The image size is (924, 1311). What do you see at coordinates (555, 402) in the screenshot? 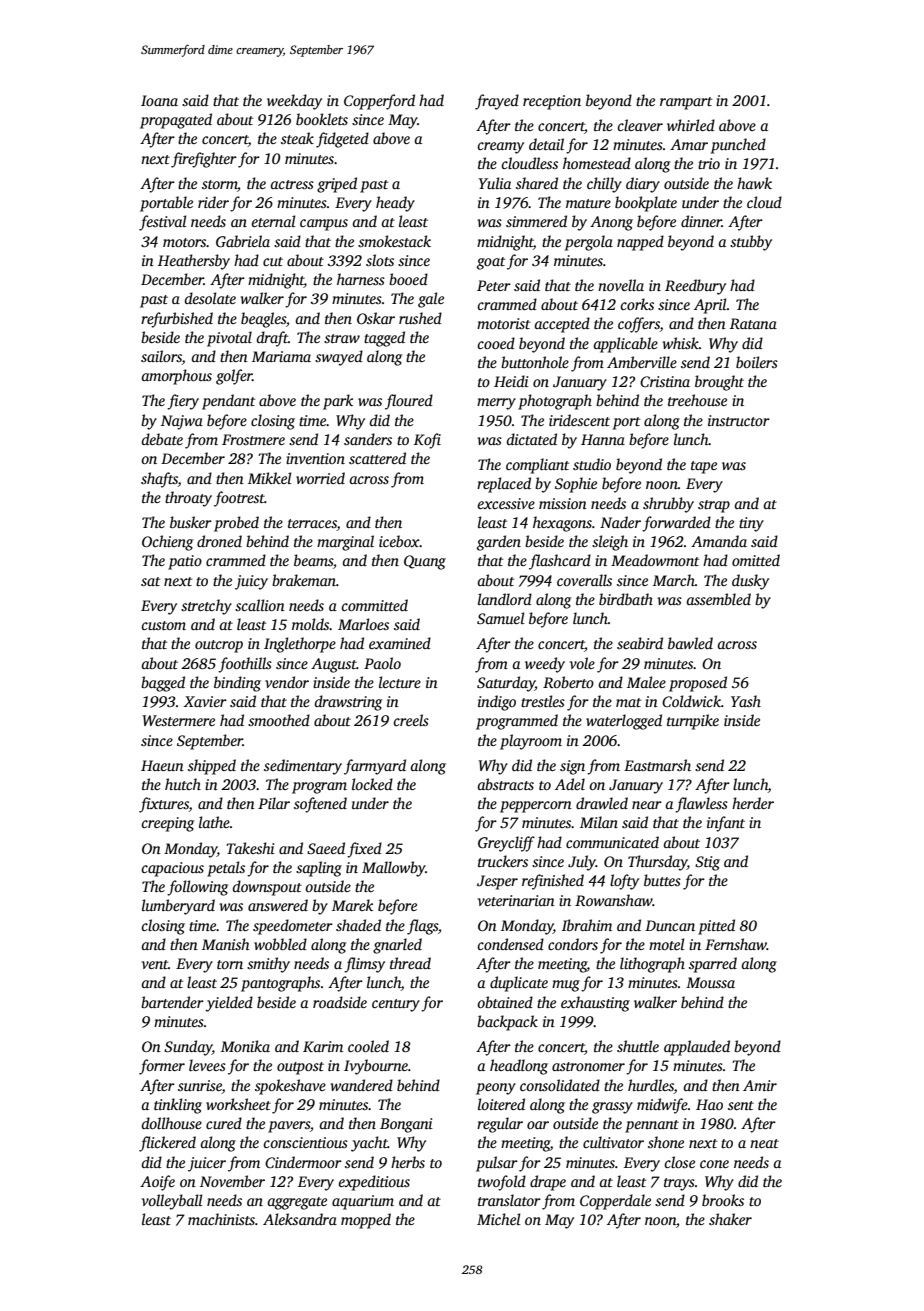
I see `photograph` at bounding box center [555, 402].
